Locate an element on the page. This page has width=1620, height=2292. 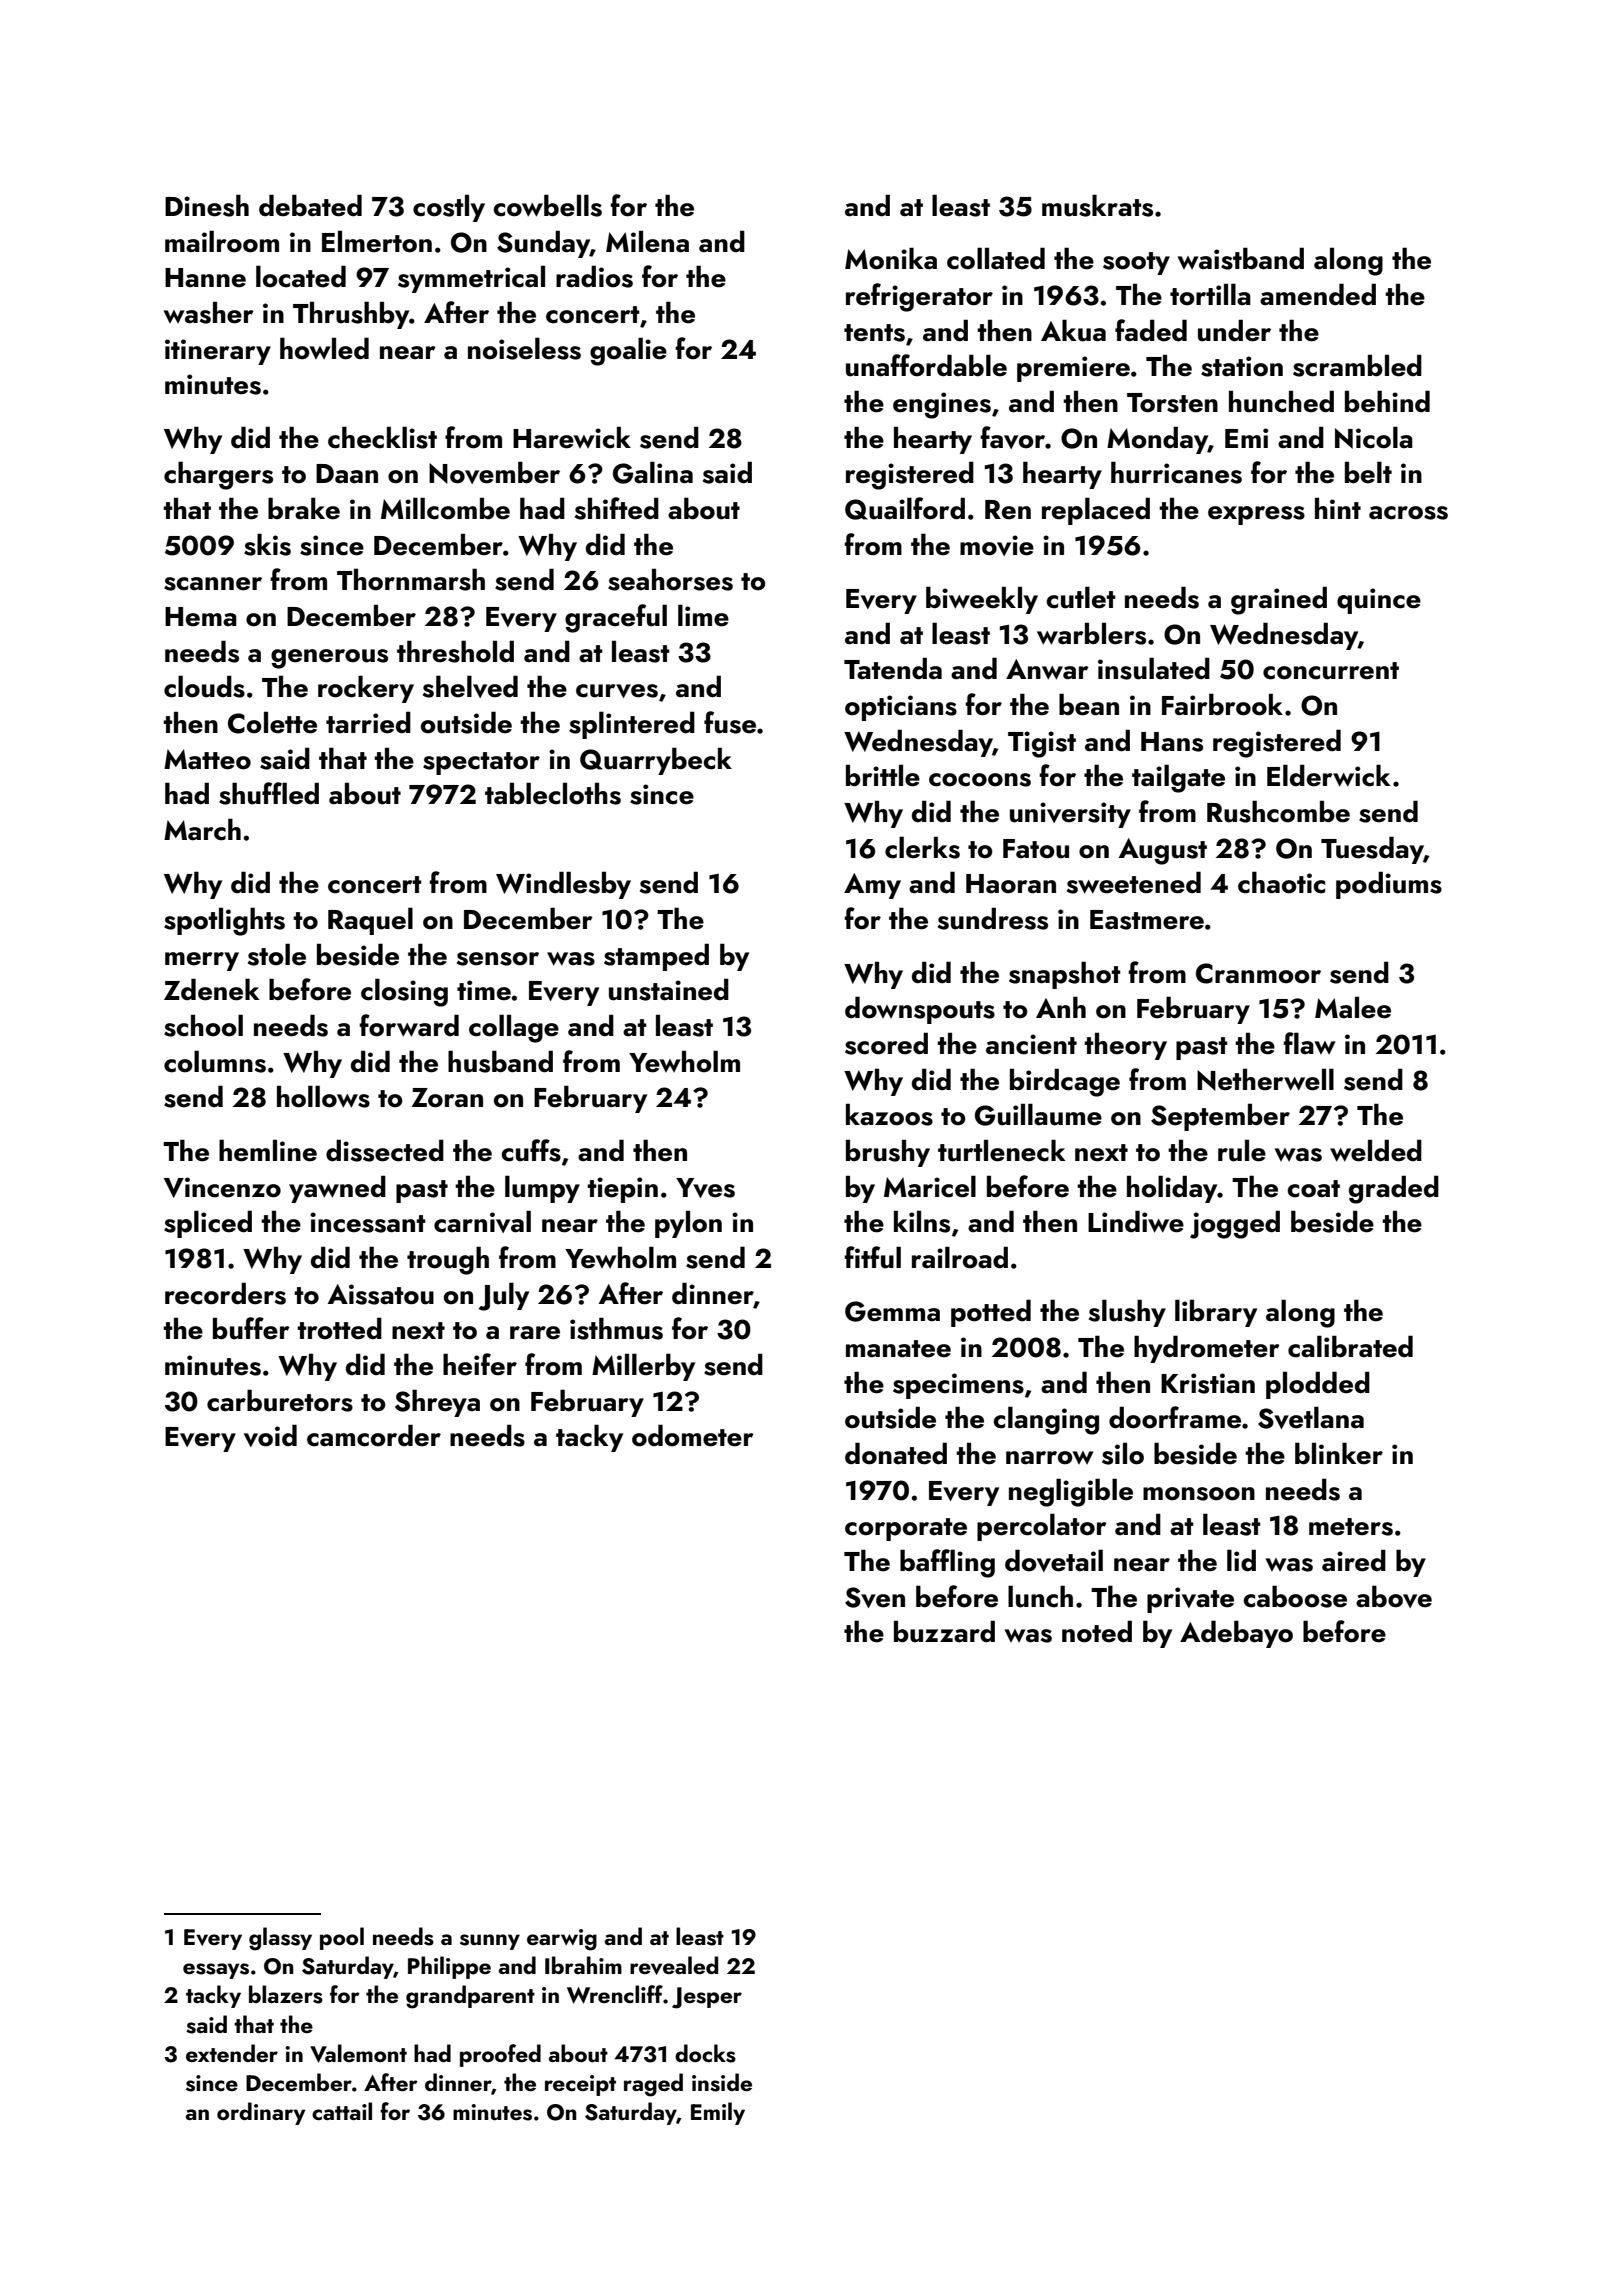
glassy is located at coordinates (280, 1939).
